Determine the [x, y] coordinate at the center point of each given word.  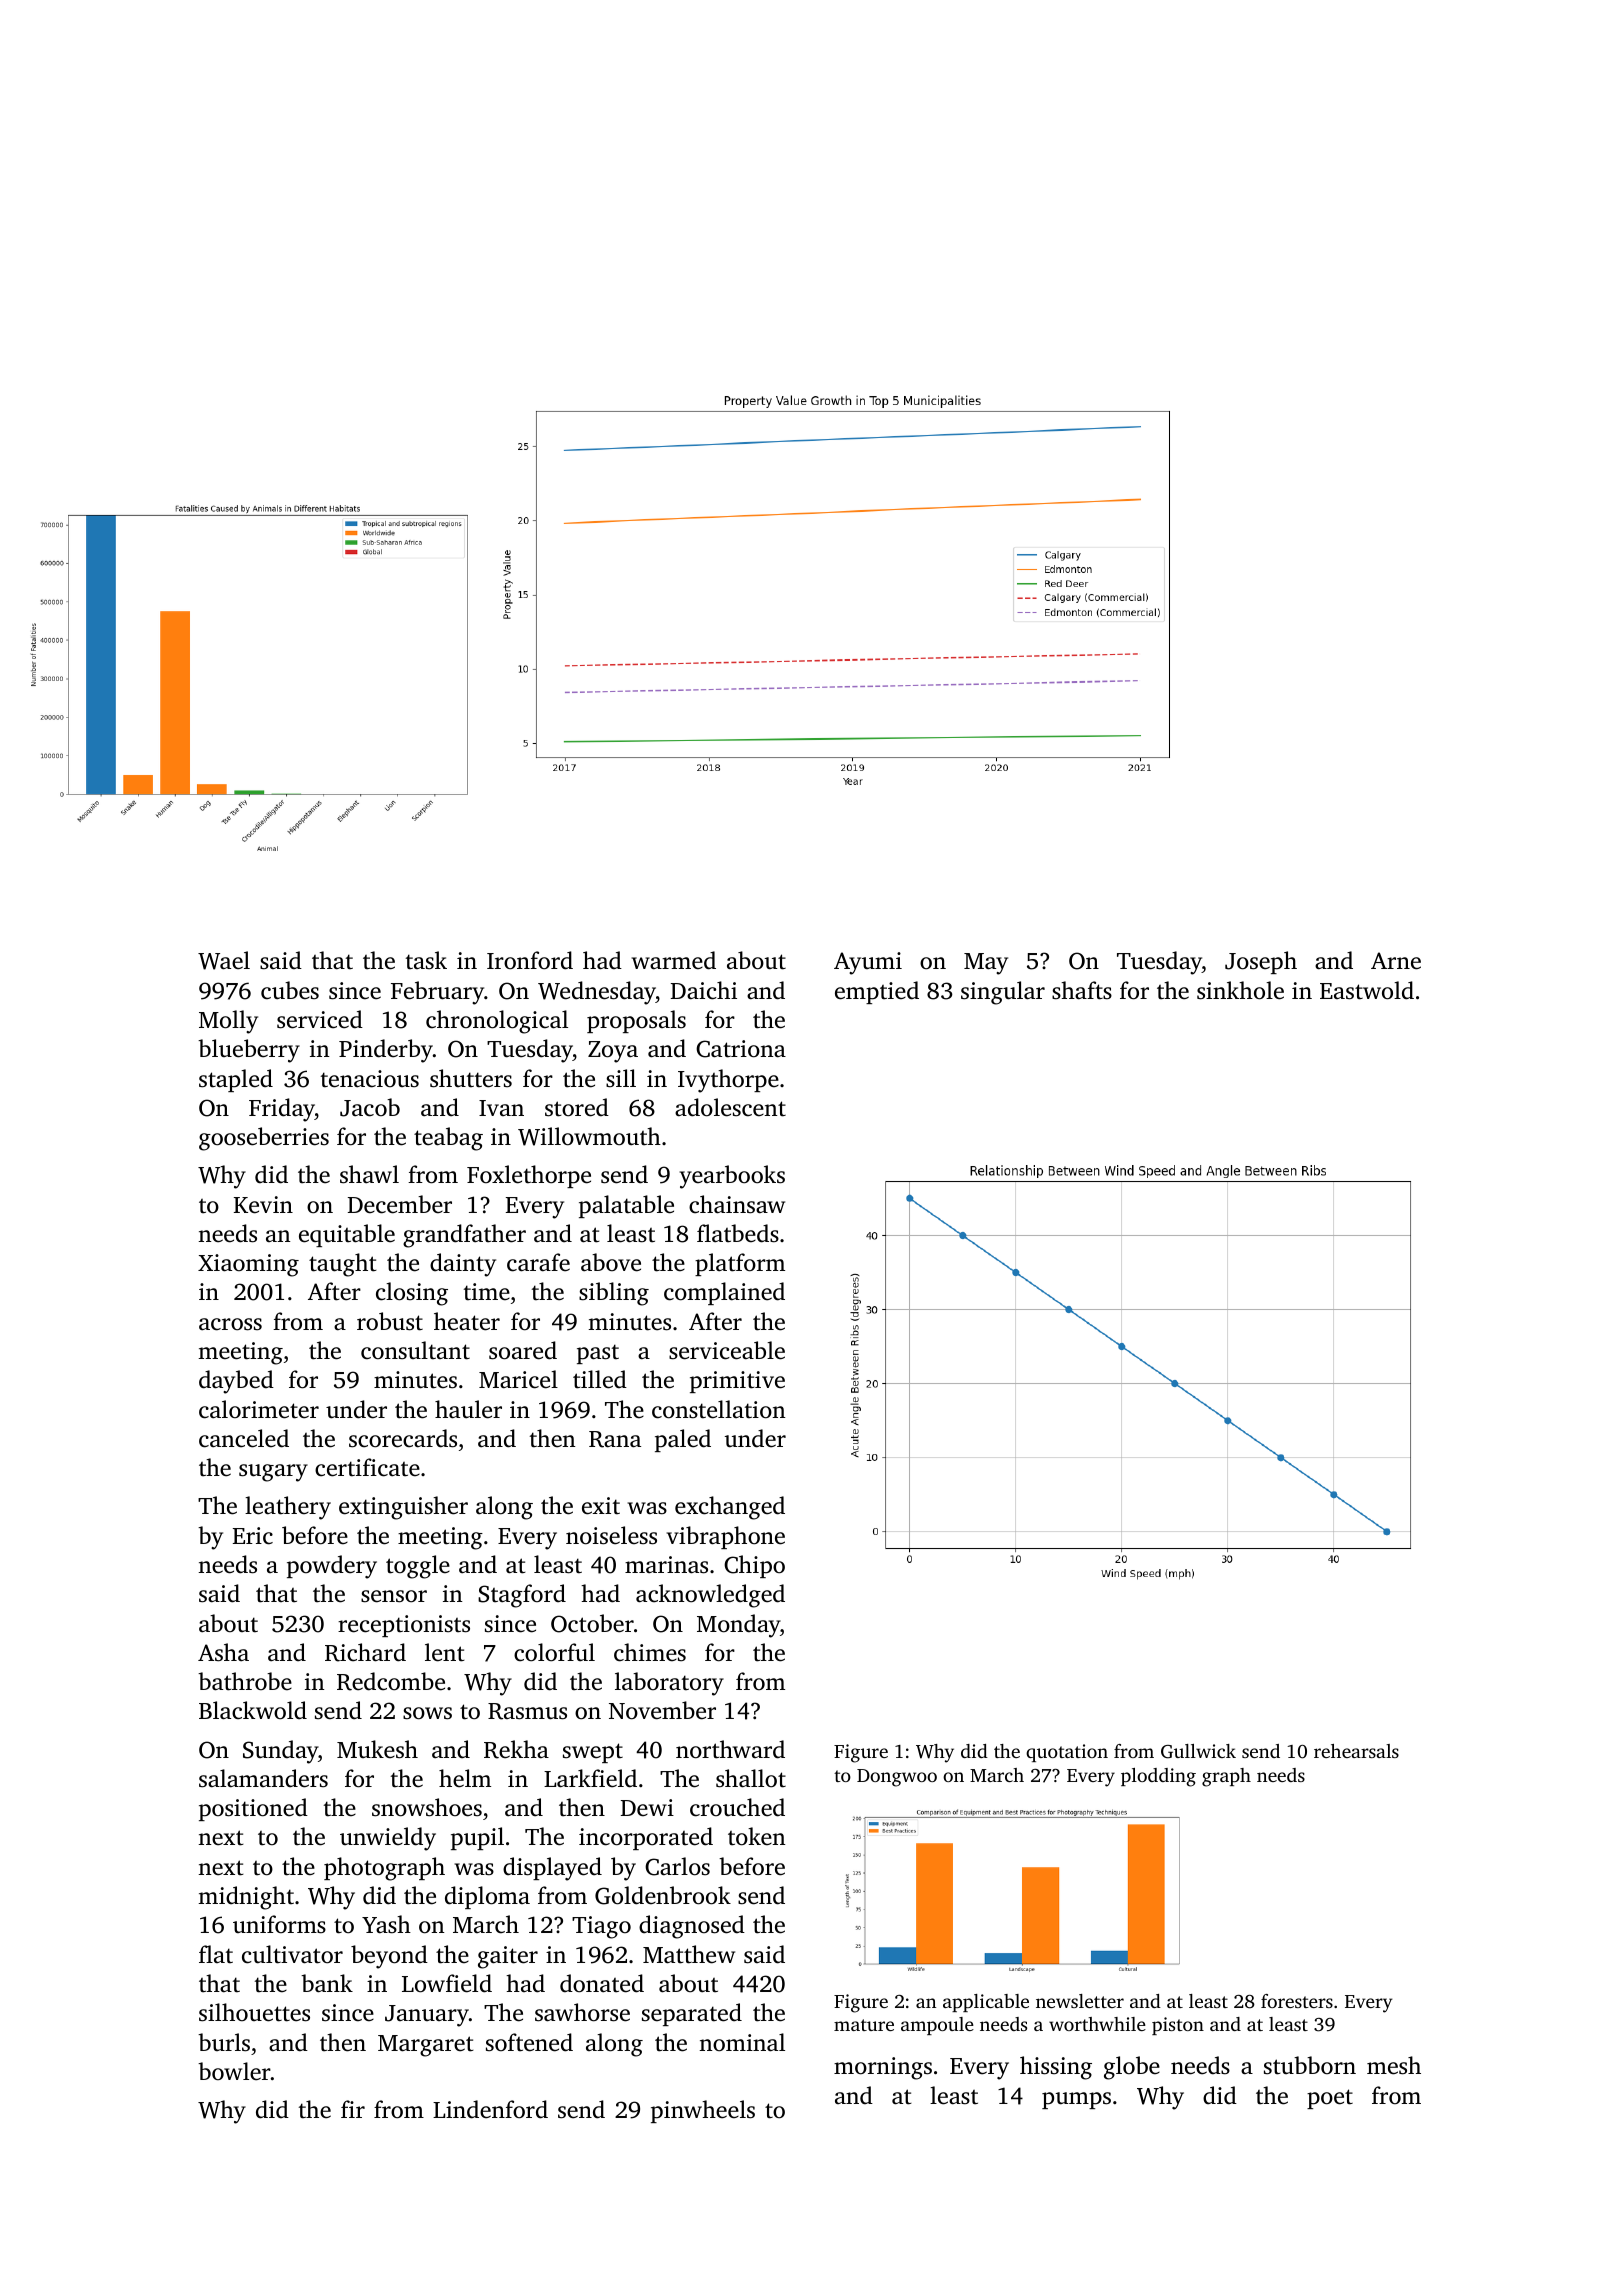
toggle [418, 1567]
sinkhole [1240, 990]
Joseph [1261, 962]
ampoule [937, 2026]
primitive [737, 1382]
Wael [224, 960]
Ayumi [868, 963]
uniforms [279, 1924]
